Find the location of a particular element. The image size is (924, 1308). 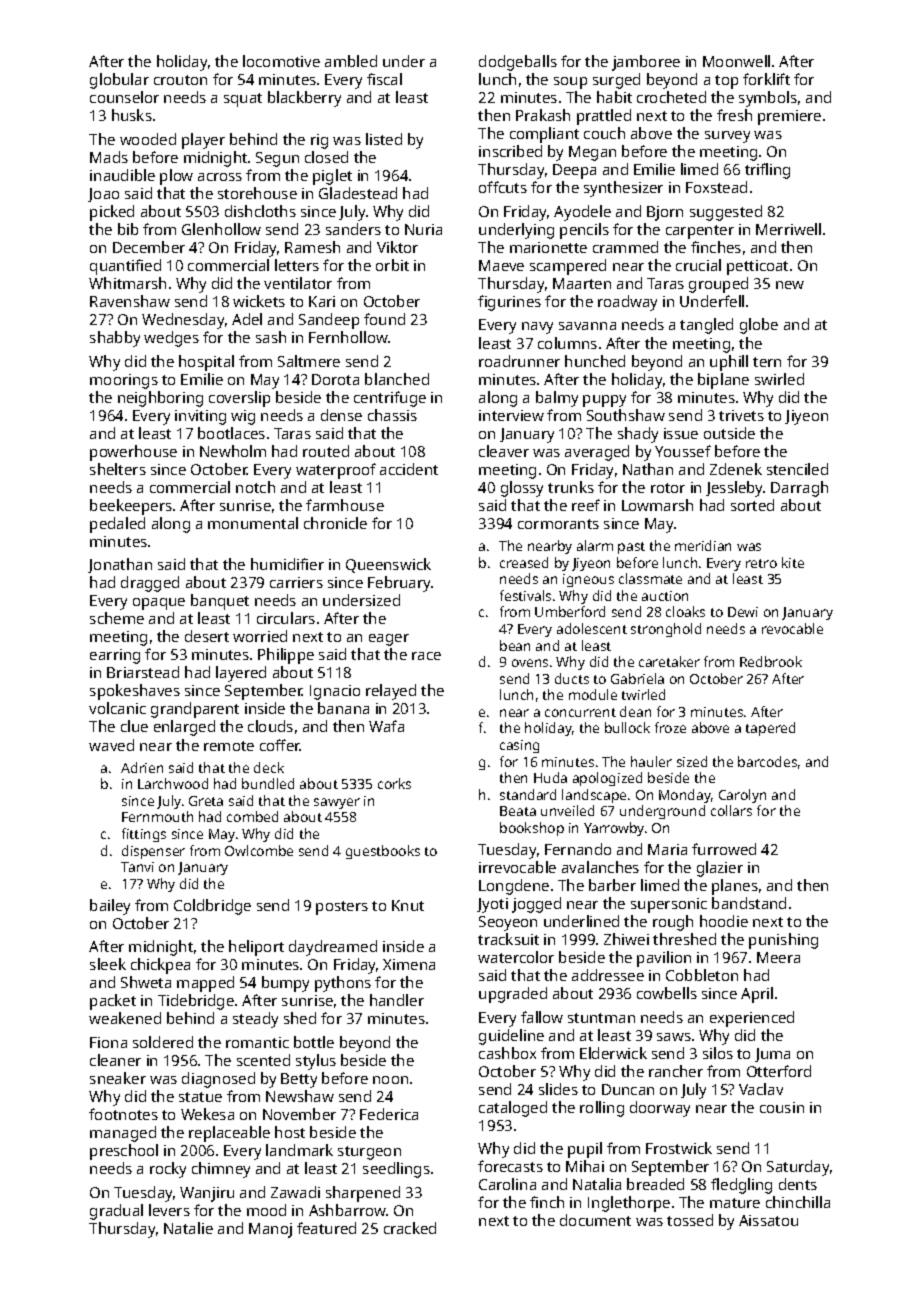

soup is located at coordinates (570, 83).
